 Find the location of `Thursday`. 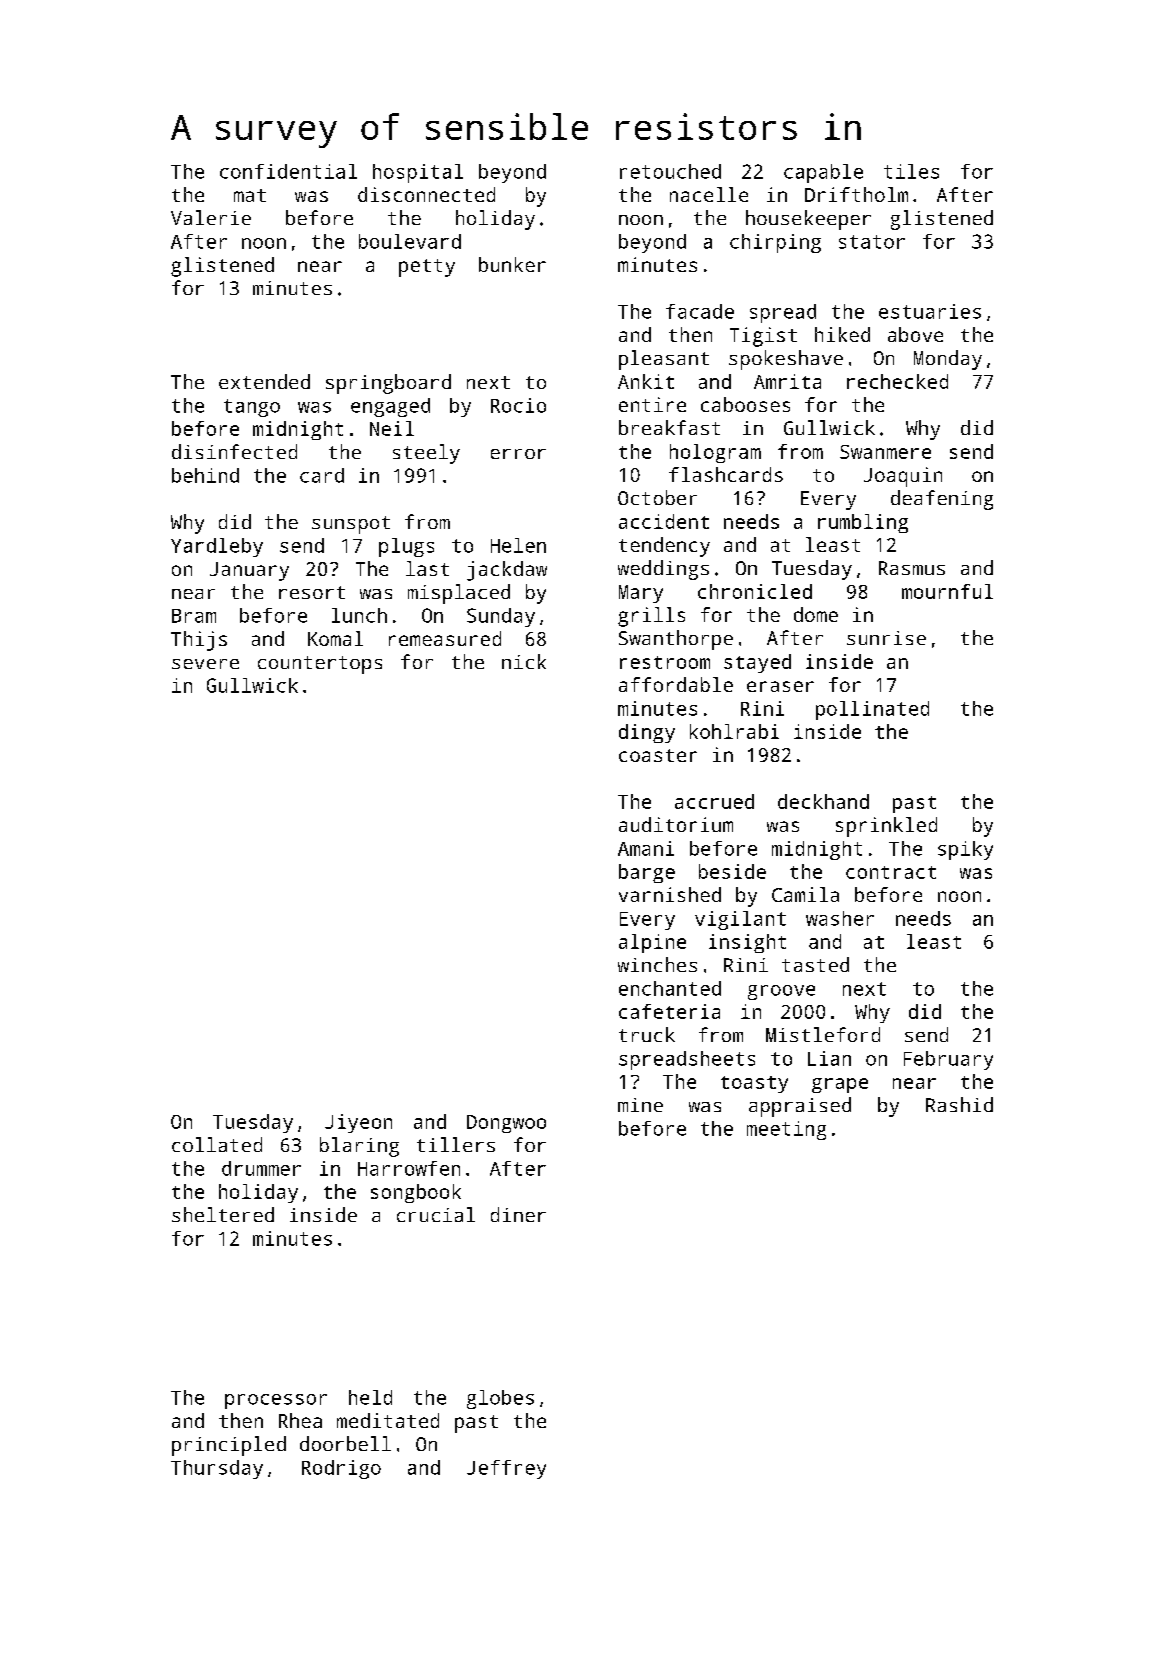

Thursday is located at coordinates (217, 1469).
